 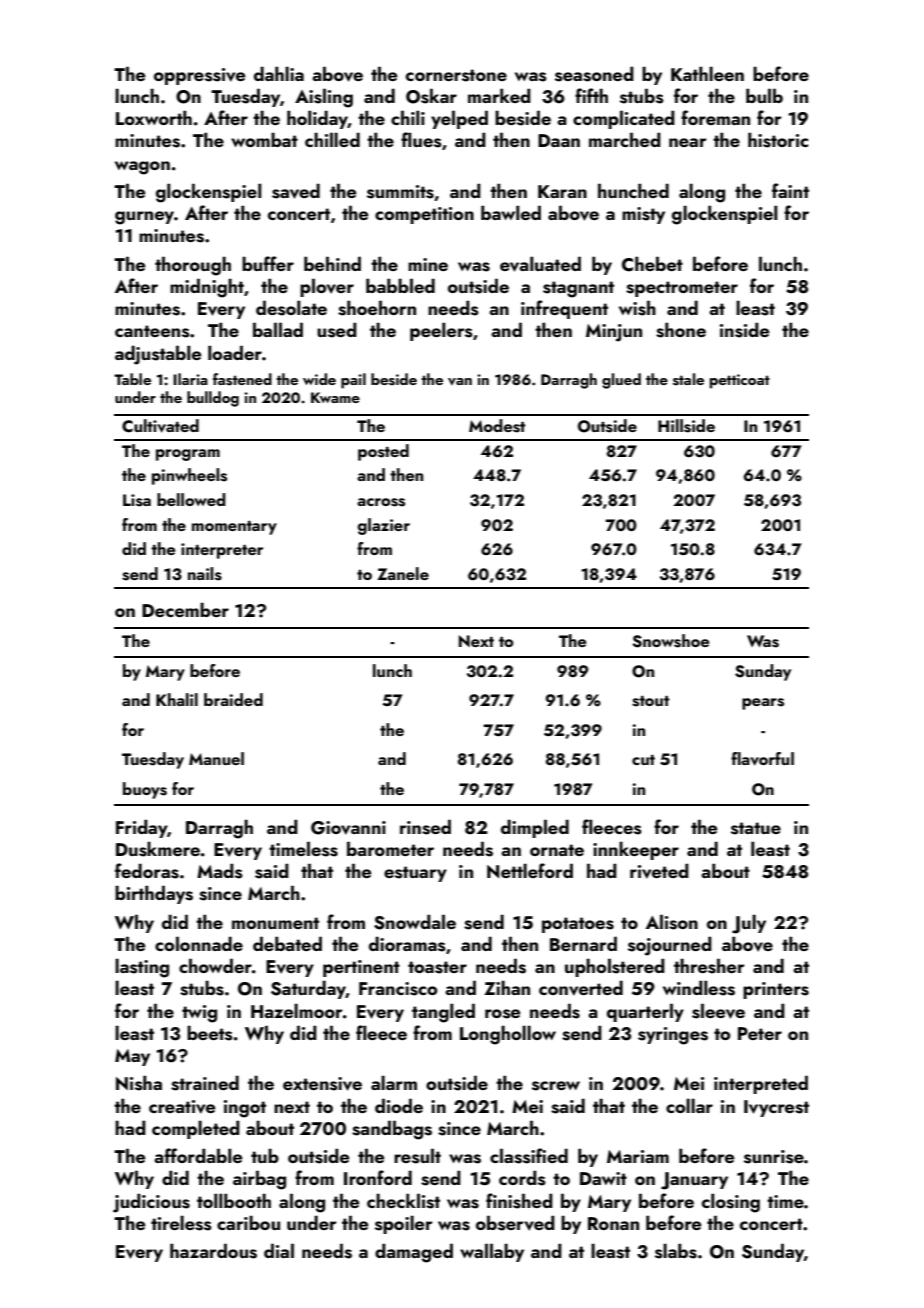 I want to click on oppressive, so click(x=199, y=76).
